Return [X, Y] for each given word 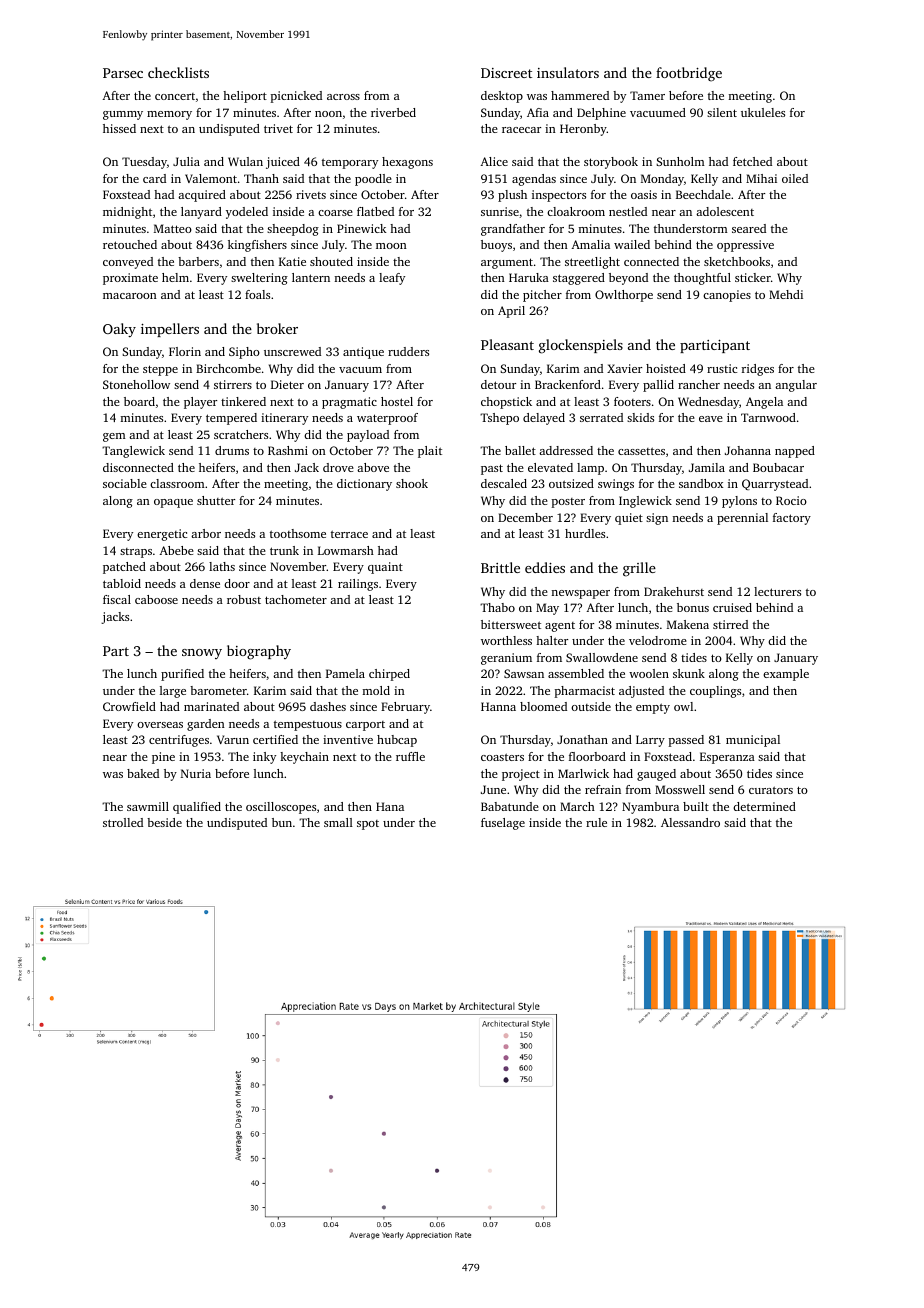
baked [143, 773]
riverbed [393, 112]
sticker [753, 277]
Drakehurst [674, 591]
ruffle [410, 756]
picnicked [296, 97]
